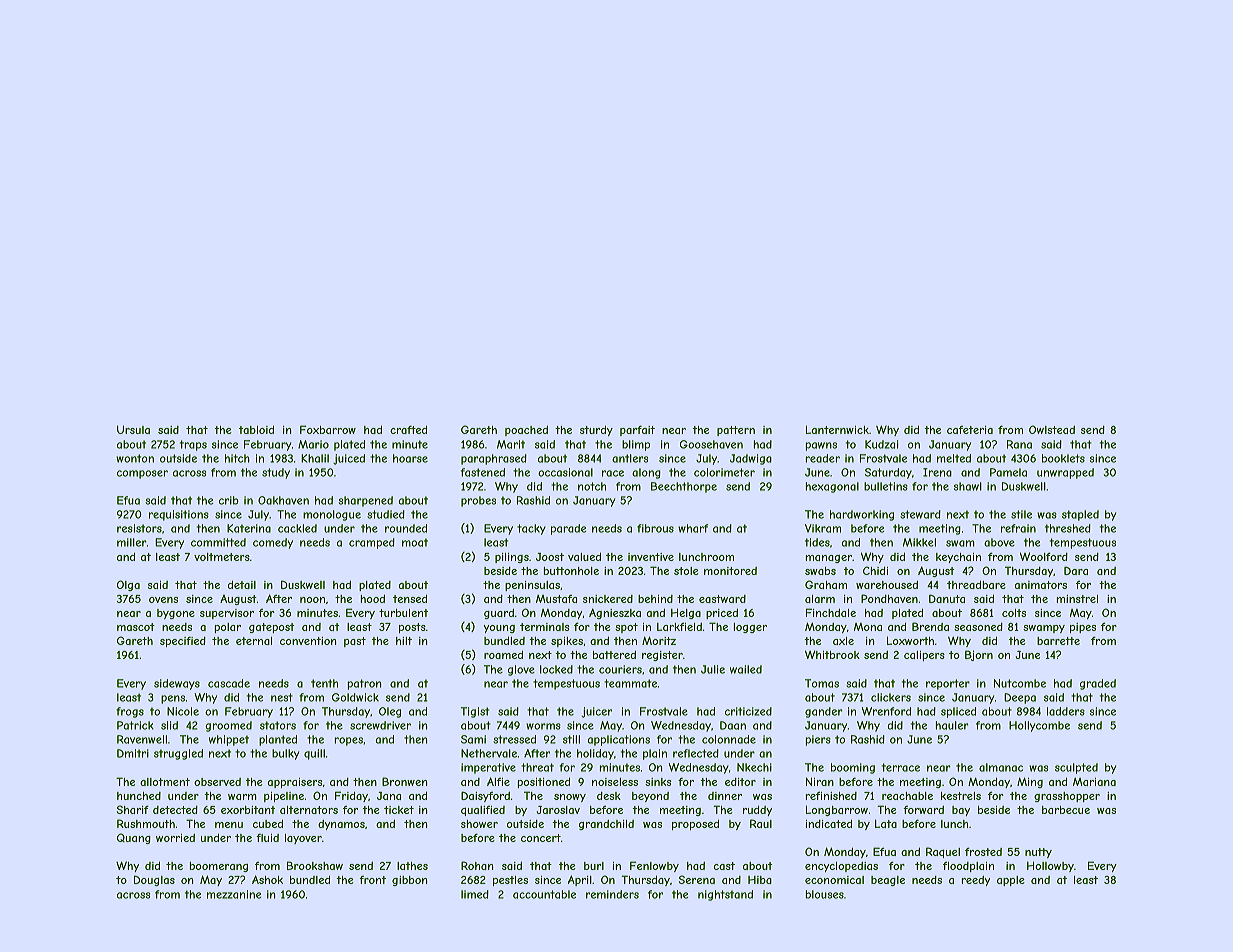 The height and width of the page is (952, 1233). Describe the element at coordinates (531, 529) in the page. I see `tacky` at that location.
